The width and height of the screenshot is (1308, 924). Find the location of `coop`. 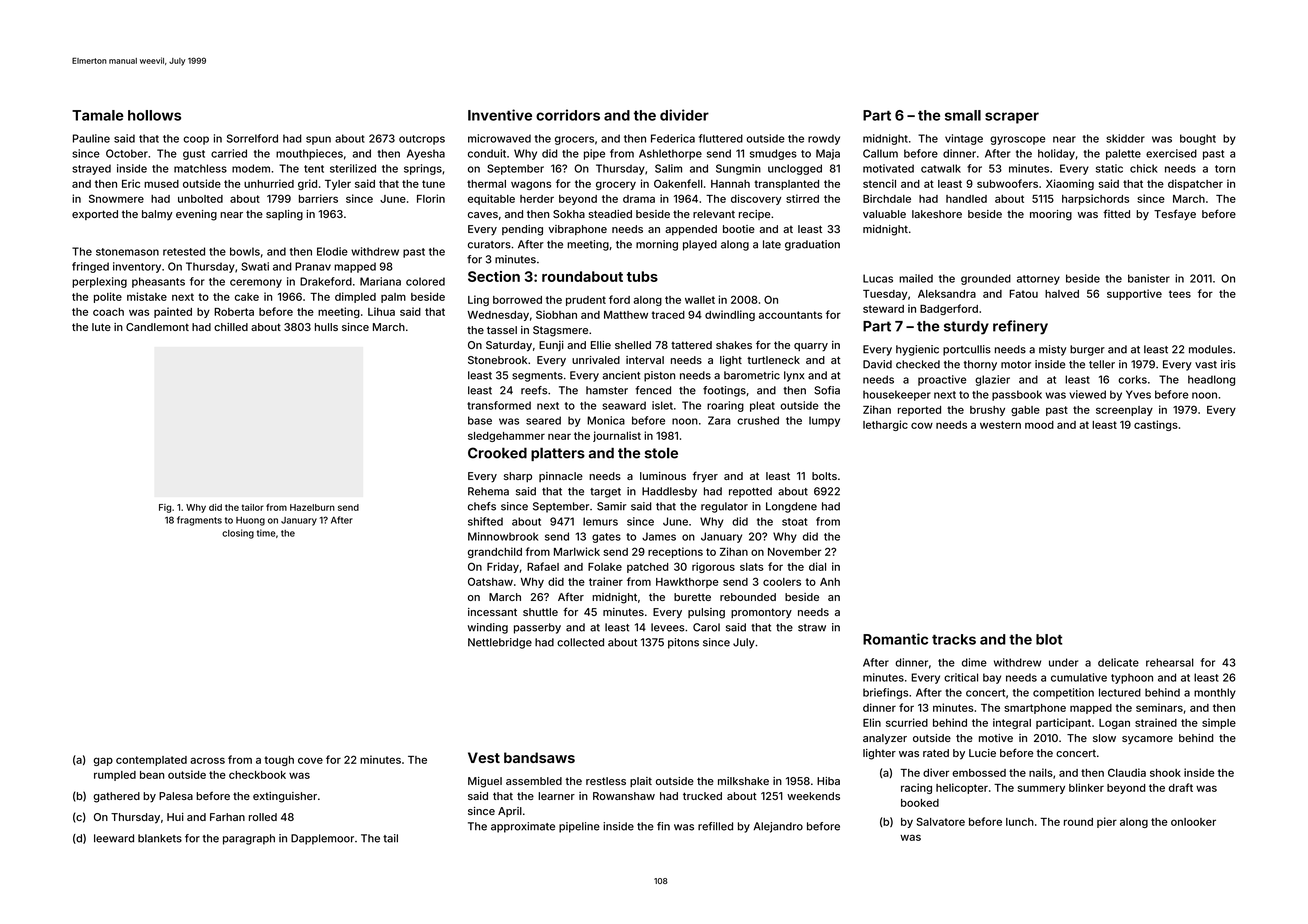

coop is located at coordinates (196, 140).
